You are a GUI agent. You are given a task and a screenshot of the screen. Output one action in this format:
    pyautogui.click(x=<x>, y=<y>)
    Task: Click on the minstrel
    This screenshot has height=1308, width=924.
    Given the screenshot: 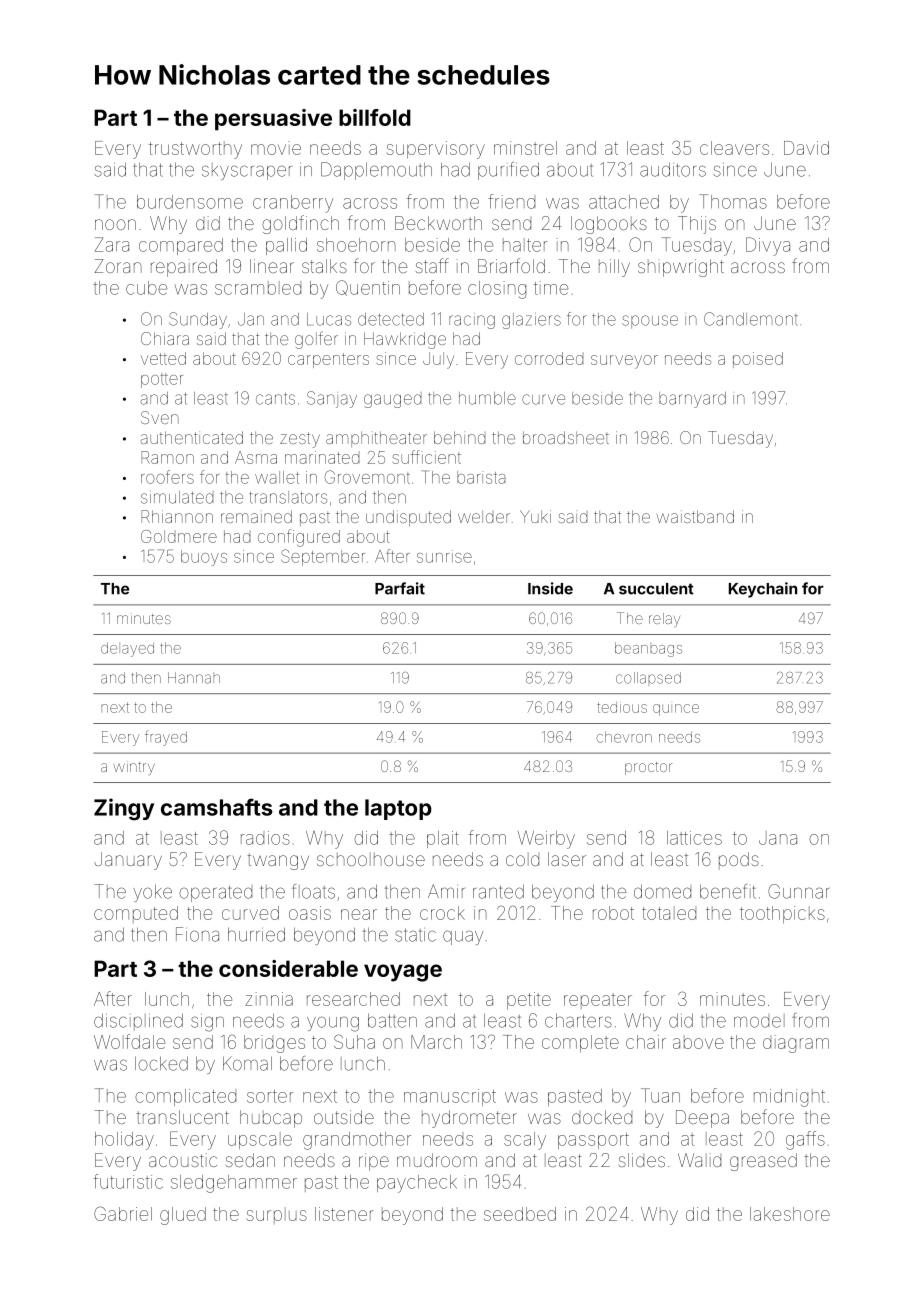 What is the action you would take?
    pyautogui.click(x=525, y=148)
